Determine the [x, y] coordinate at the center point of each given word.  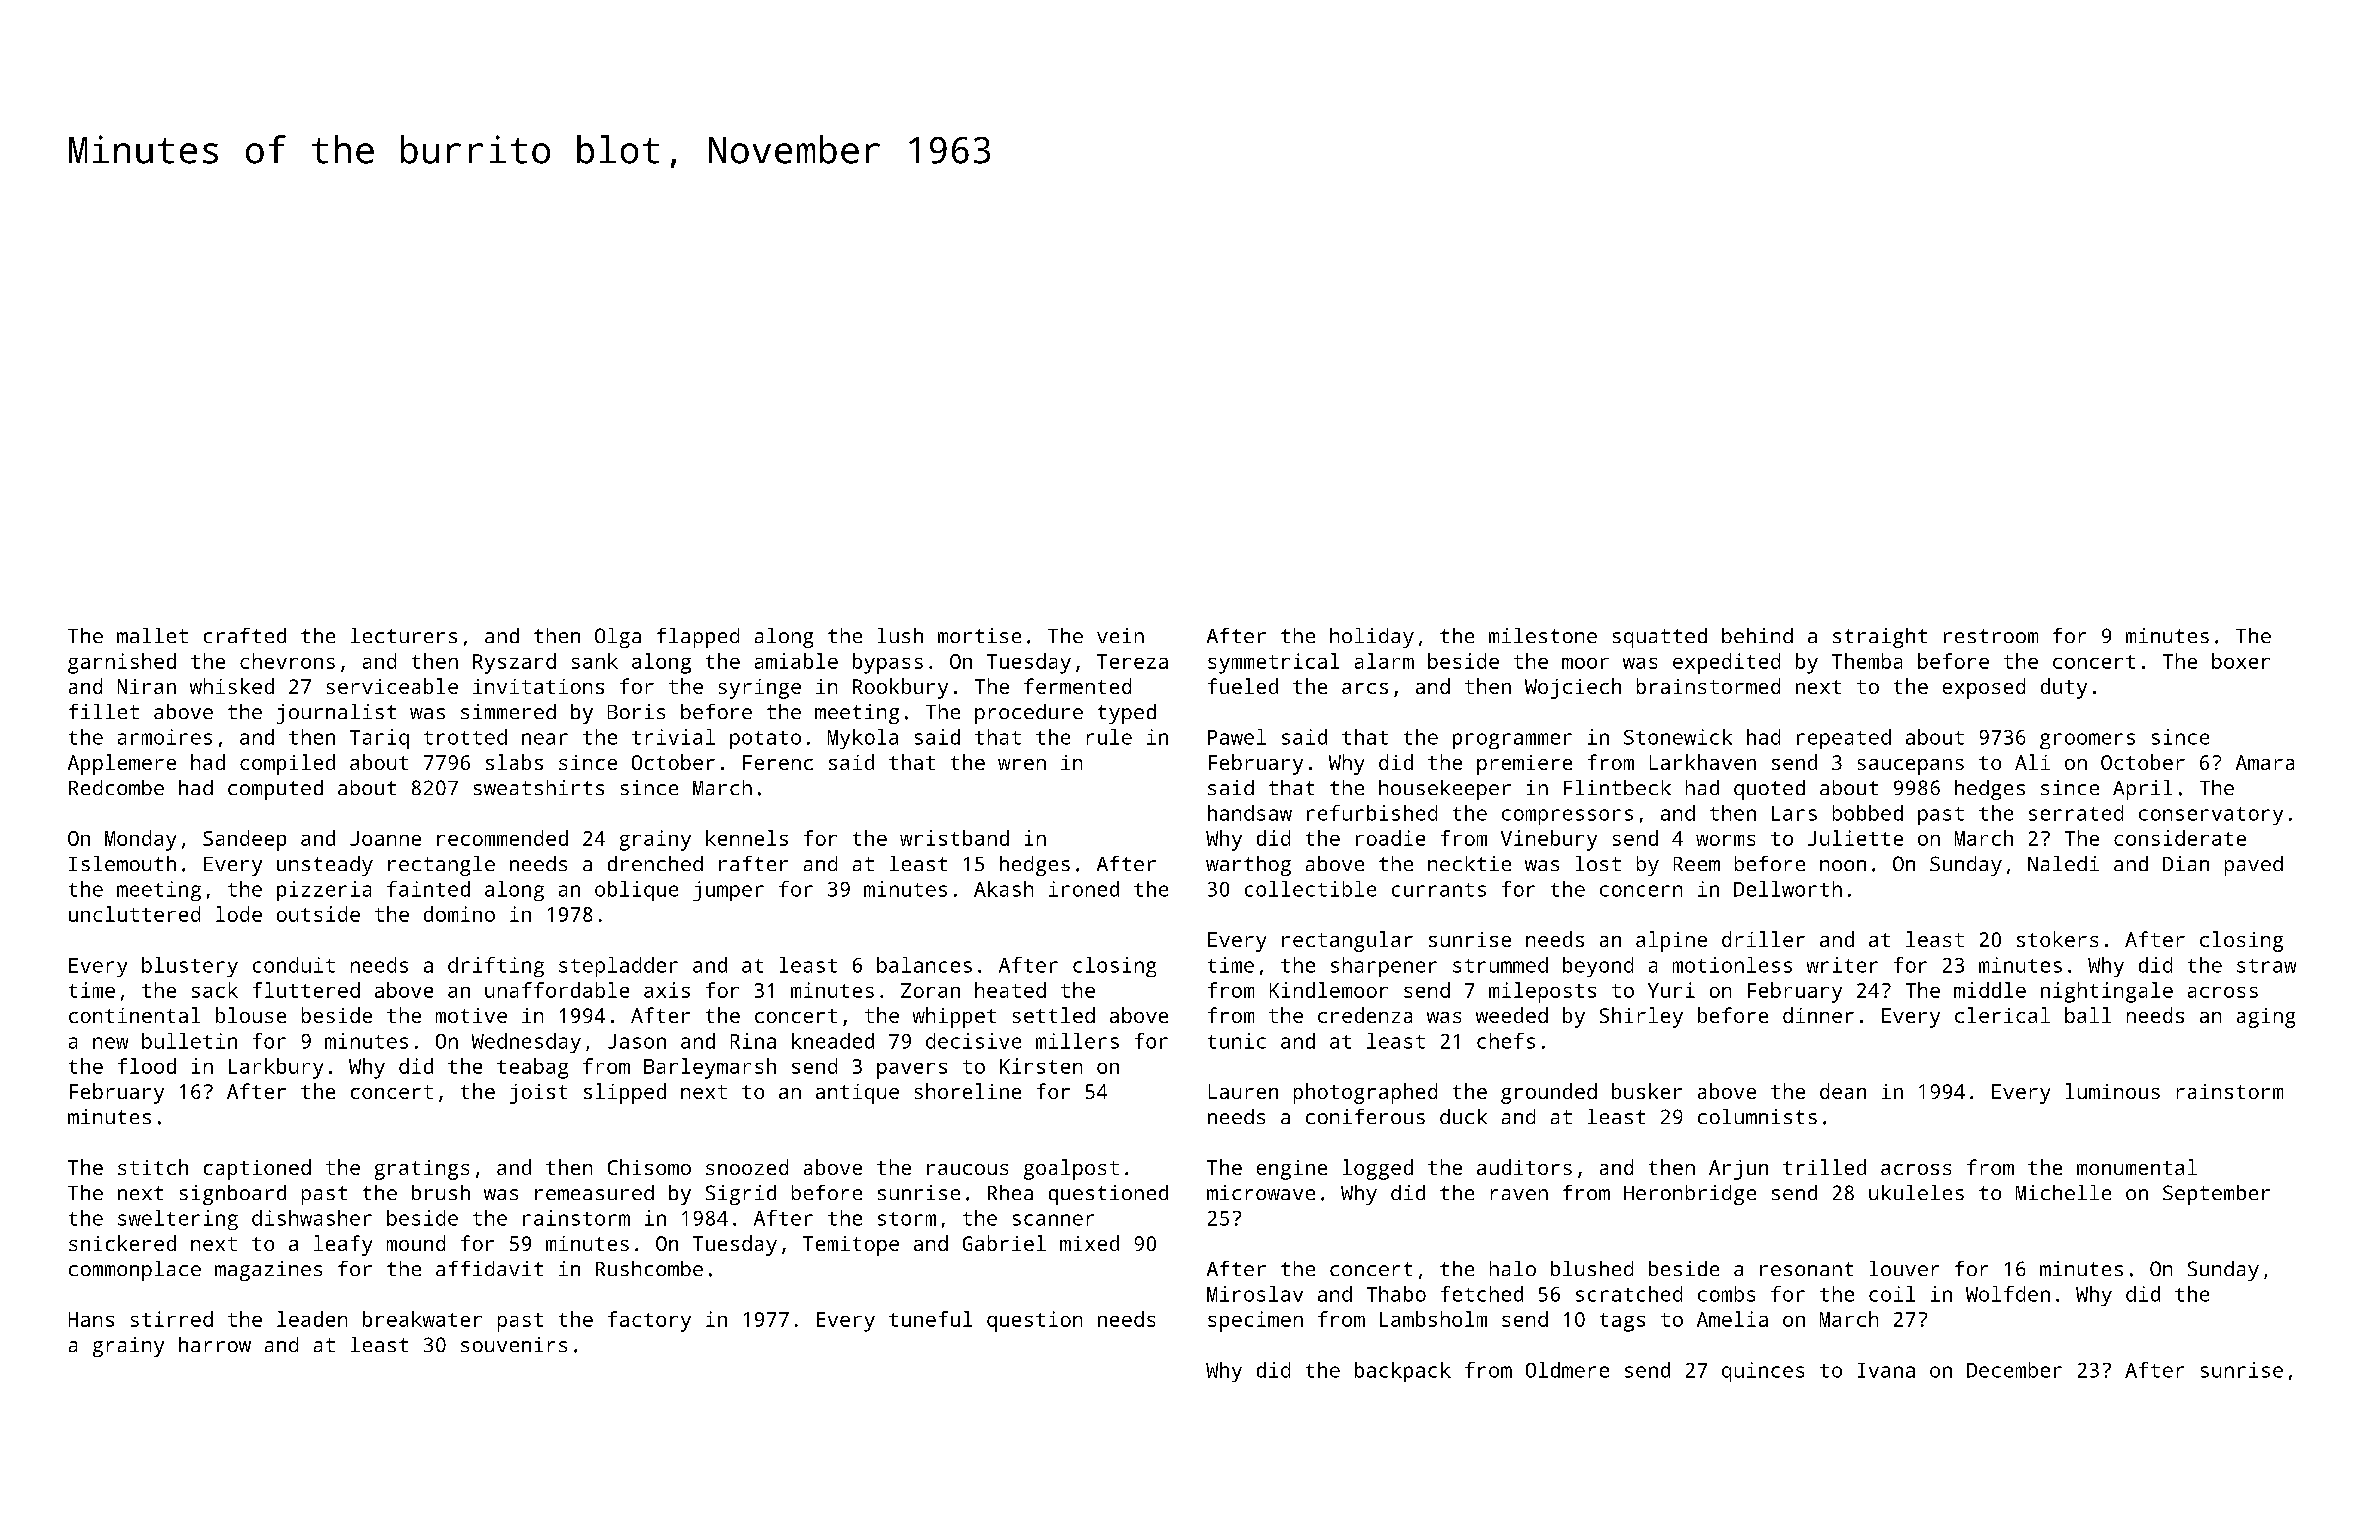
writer [1842, 965]
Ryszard [514, 663]
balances [924, 965]
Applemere [122, 764]
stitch [153, 1167]
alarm [1384, 661]
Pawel [1237, 737]
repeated [1844, 739]
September [2216, 1195]
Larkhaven [1703, 762]
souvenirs [514, 1344]
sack [215, 990]
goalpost [1071, 1169]
